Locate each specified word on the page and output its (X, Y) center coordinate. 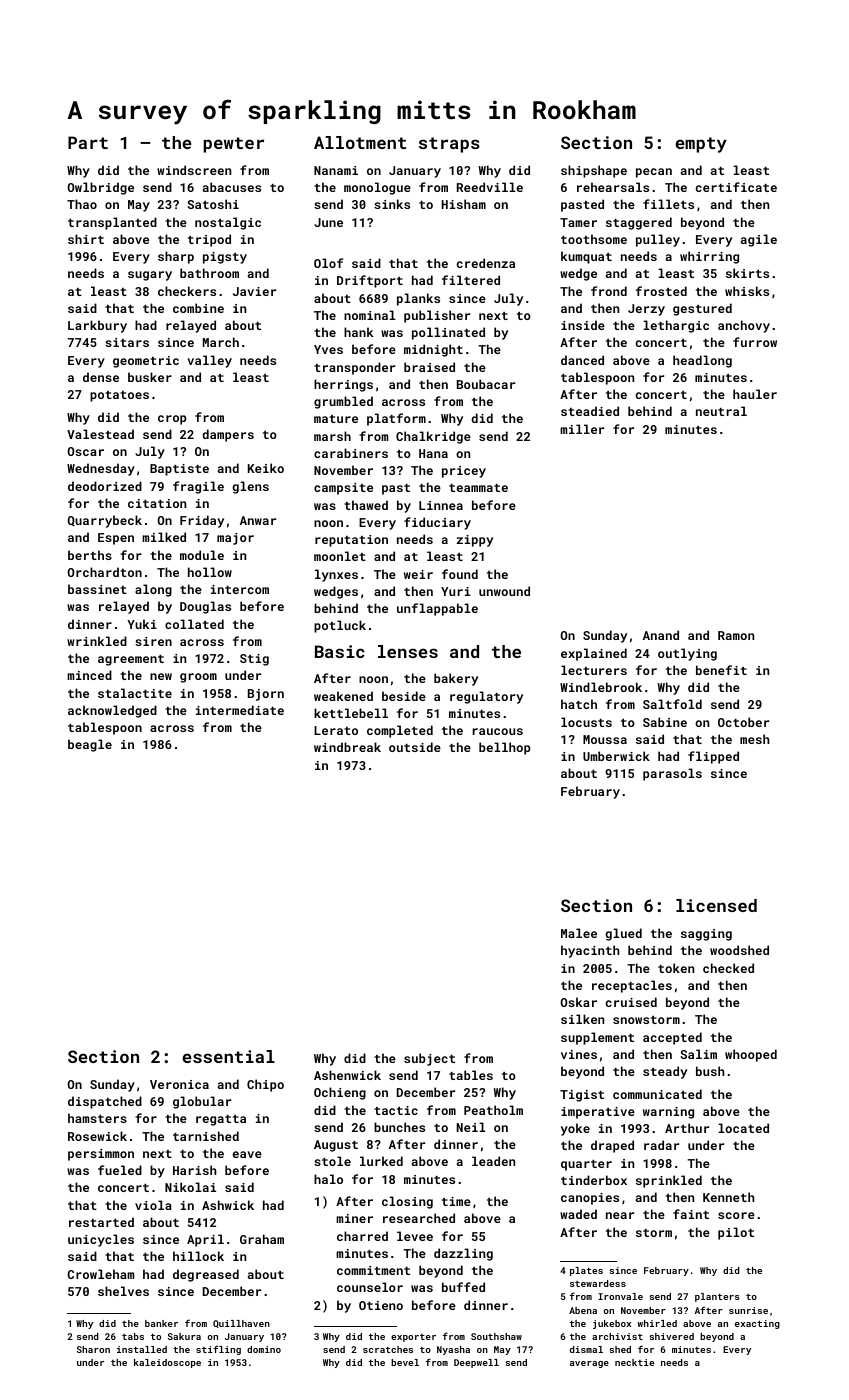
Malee (579, 933)
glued (623, 934)
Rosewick (97, 1136)
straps (449, 145)
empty (701, 145)
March (221, 342)
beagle (90, 745)
